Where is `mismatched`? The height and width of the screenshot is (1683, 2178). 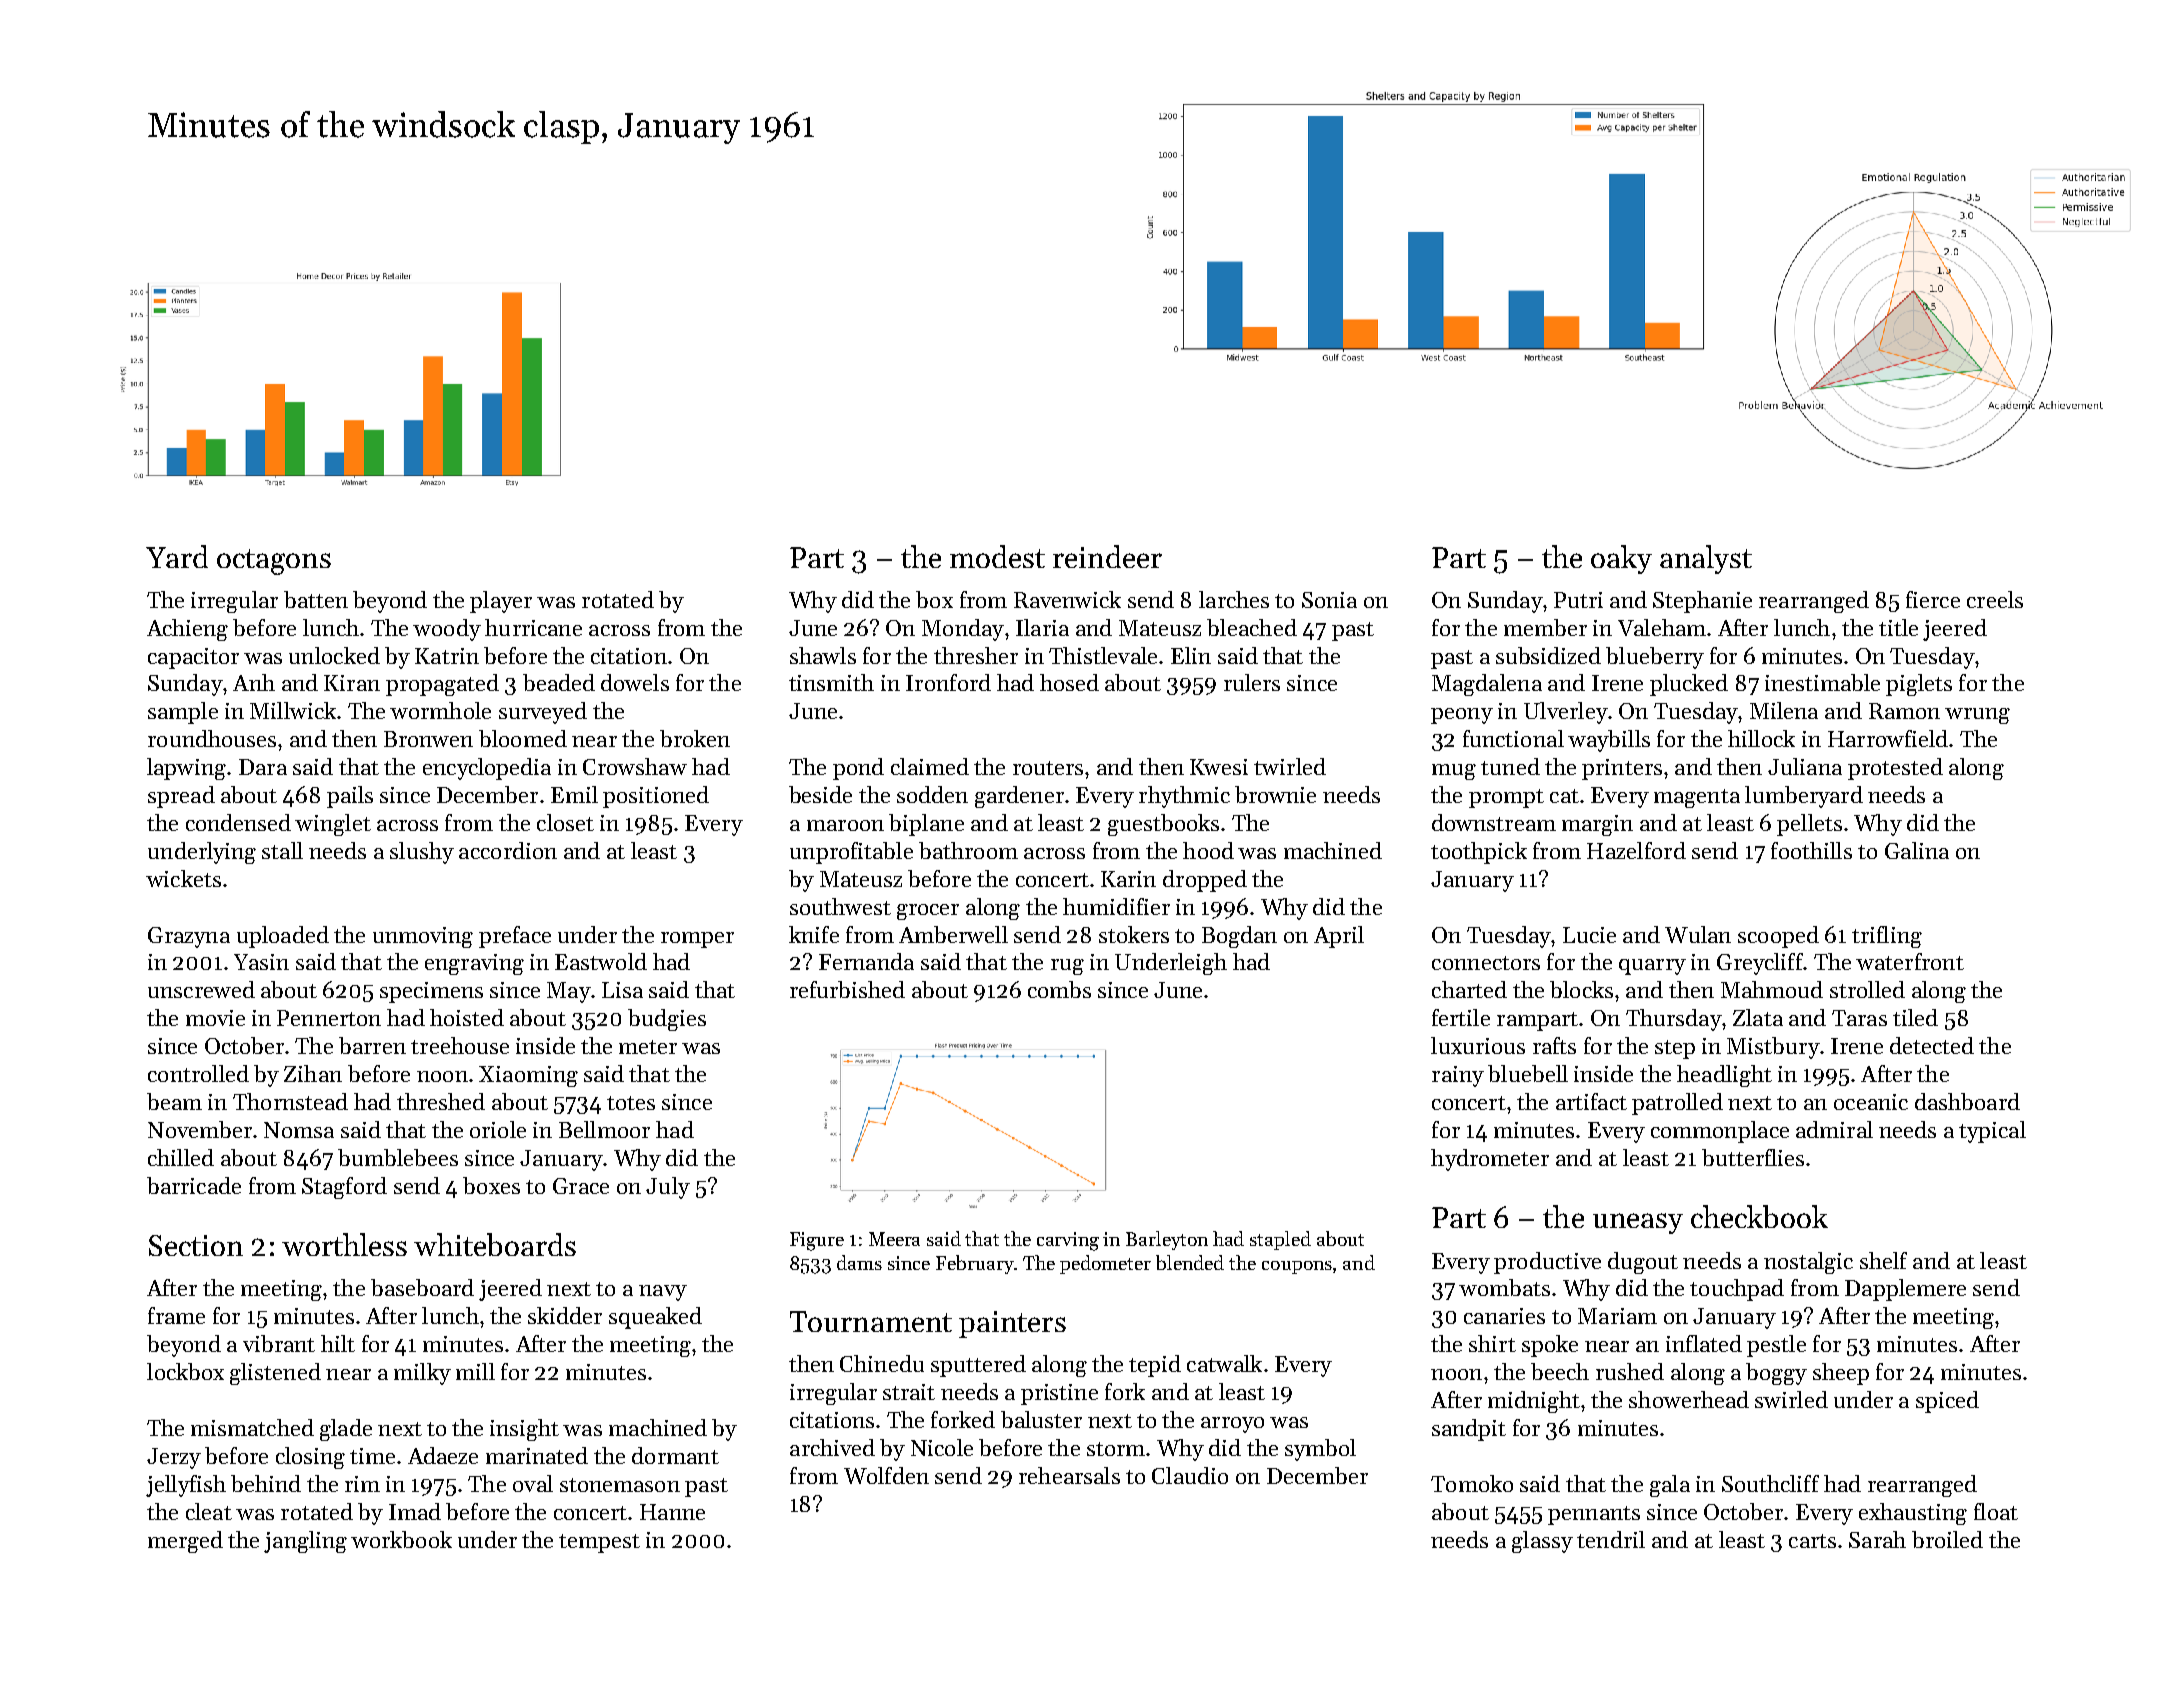
mismatched is located at coordinates (252, 1427).
